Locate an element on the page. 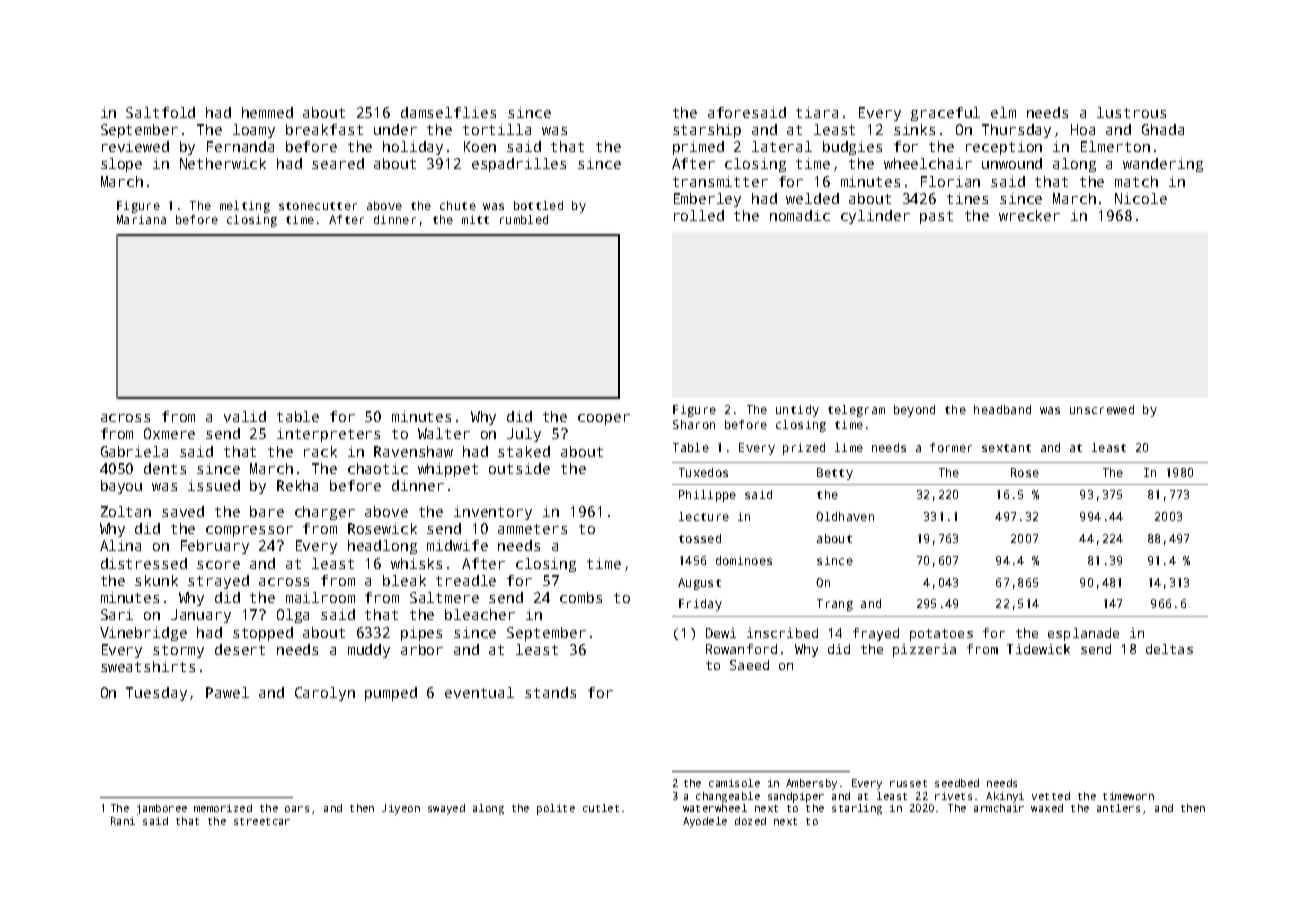  beyond is located at coordinates (914, 411).
